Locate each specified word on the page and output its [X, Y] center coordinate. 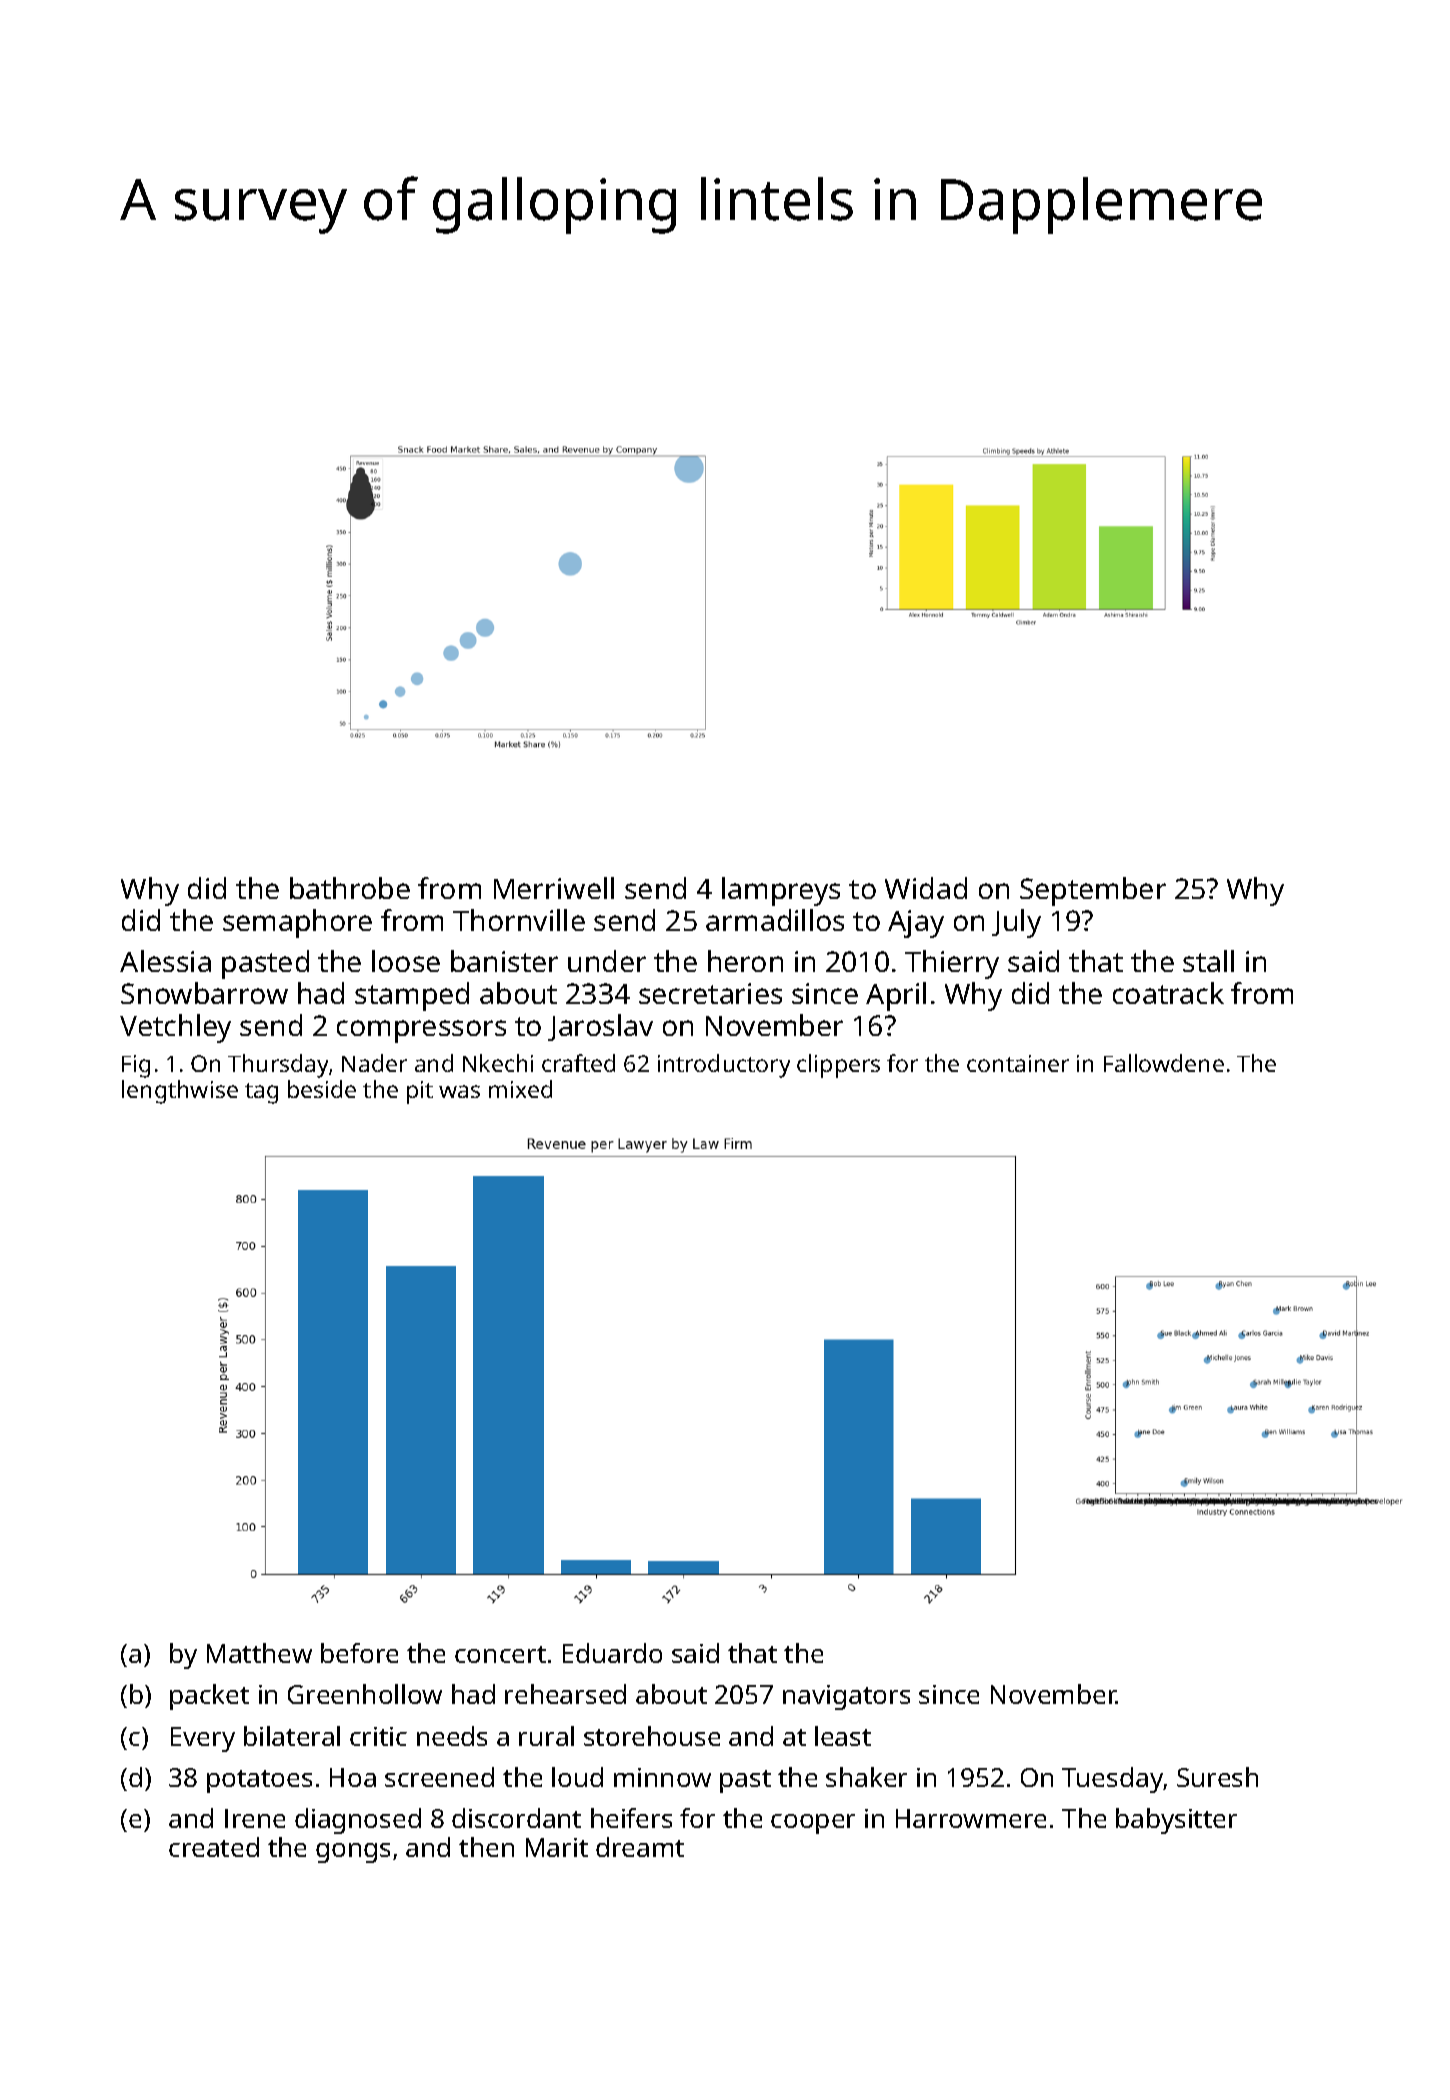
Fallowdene [1164, 1063]
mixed [520, 1089]
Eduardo [612, 1653]
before [359, 1653]
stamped [412, 996]
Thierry [952, 964]
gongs [353, 1853]
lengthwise [180, 1092]
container [1018, 1063]
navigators [846, 1697]
